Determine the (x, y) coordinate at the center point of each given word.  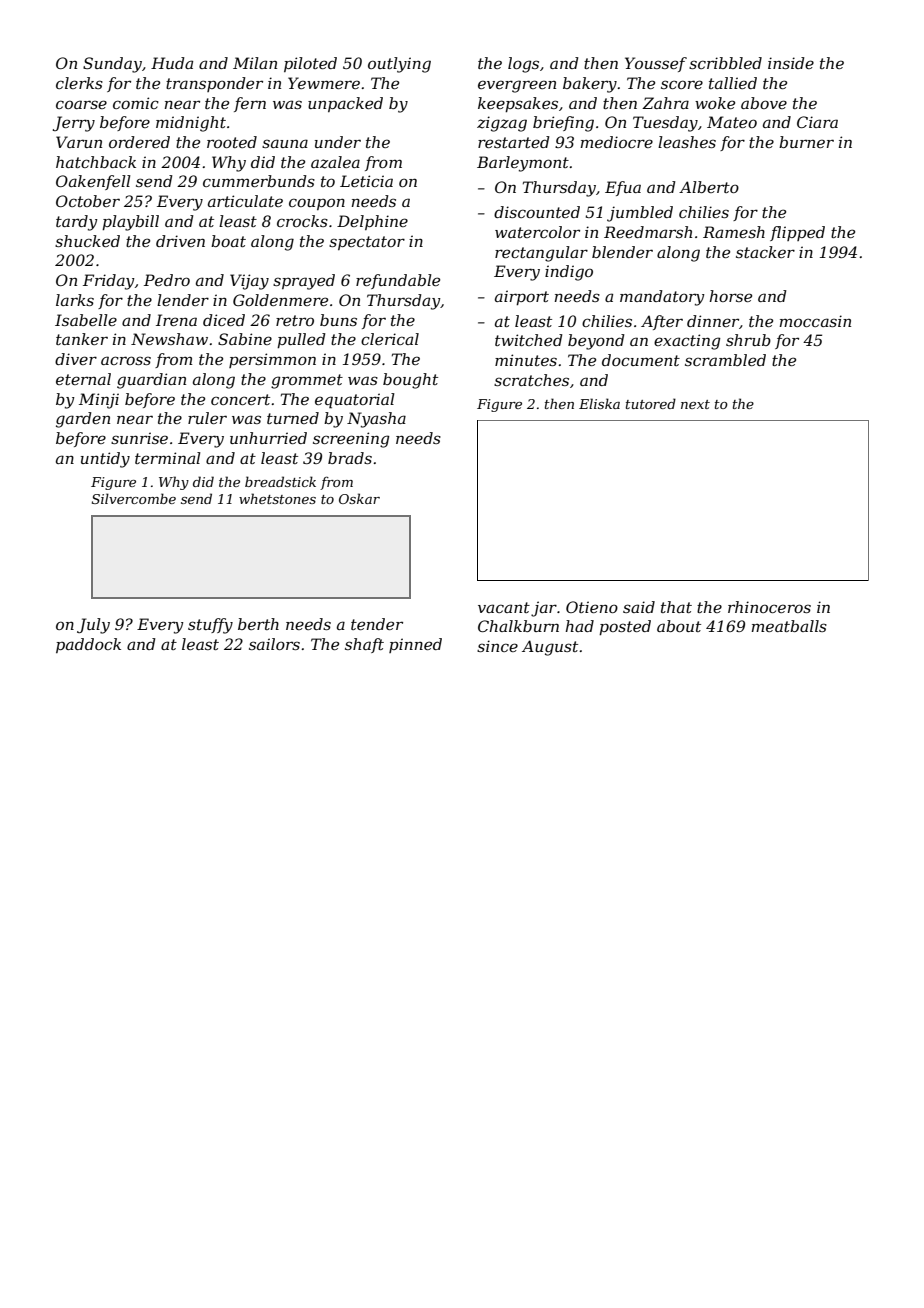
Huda (172, 63)
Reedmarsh (648, 232)
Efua (623, 188)
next (695, 404)
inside (791, 63)
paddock (88, 645)
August (550, 648)
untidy (105, 460)
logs (523, 65)
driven (180, 241)
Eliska (599, 403)
